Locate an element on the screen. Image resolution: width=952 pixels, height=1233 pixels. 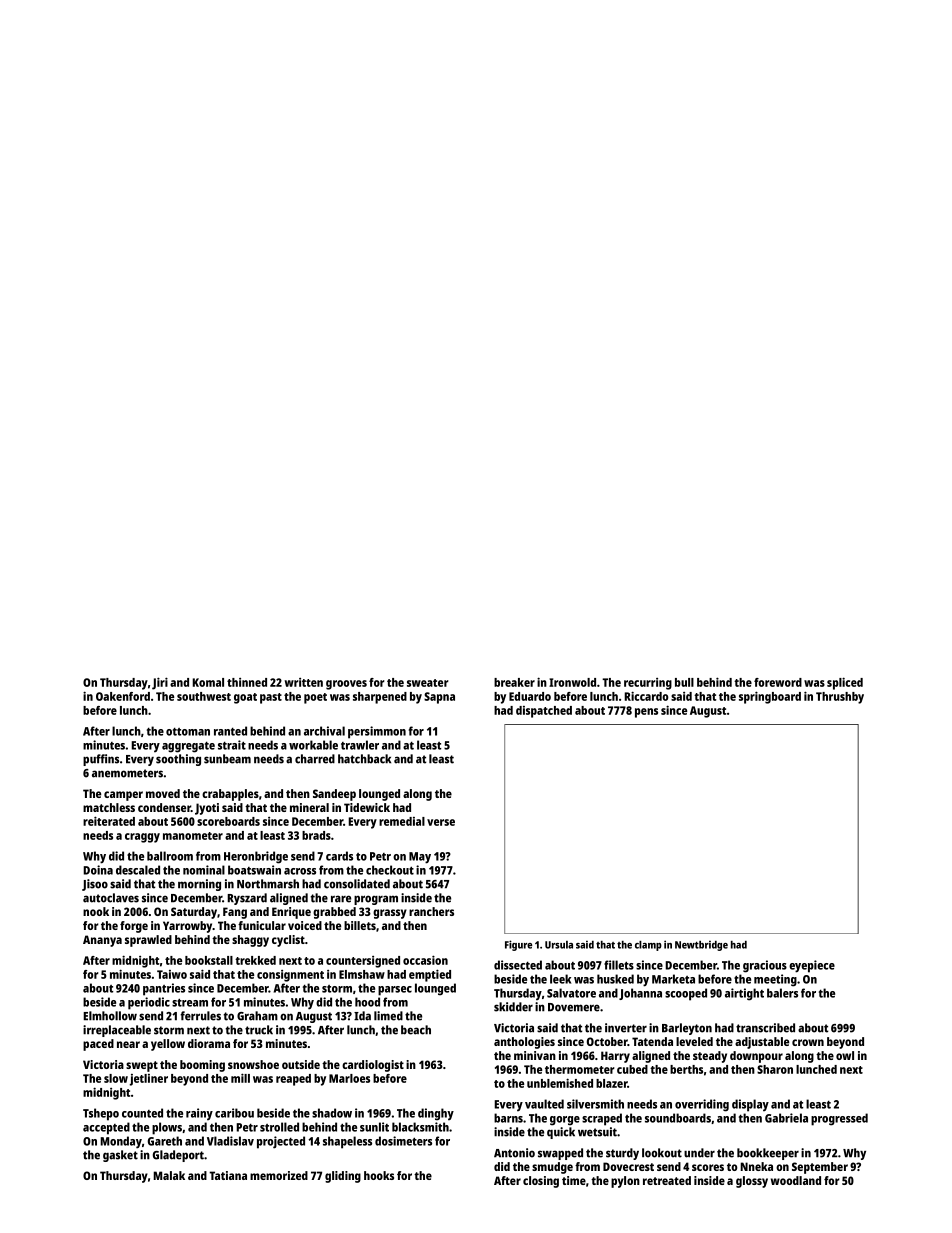
boatswain is located at coordinates (254, 870).
